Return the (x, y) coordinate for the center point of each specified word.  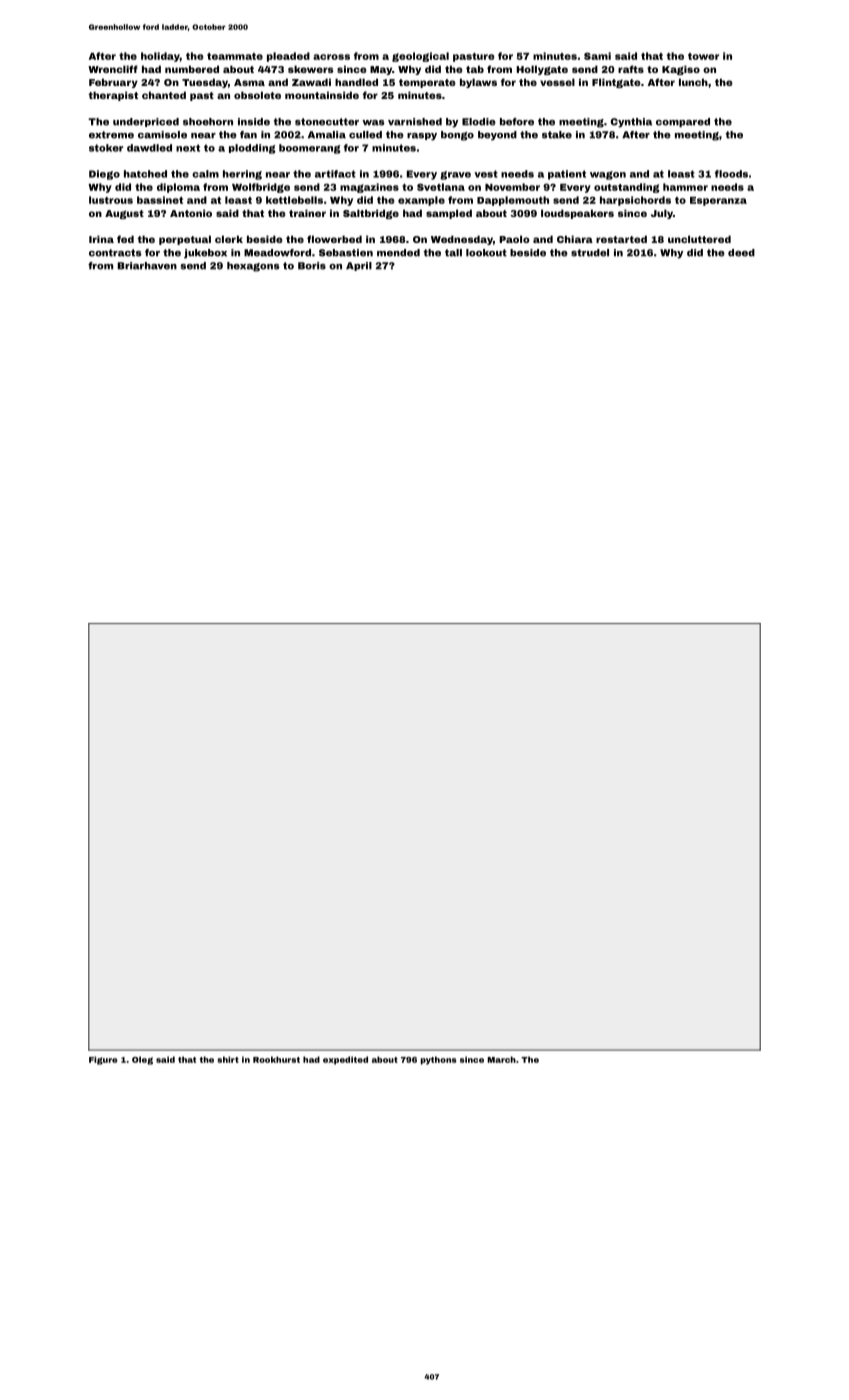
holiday (160, 57)
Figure (103, 1060)
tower (703, 56)
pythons (439, 1060)
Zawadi (311, 82)
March (501, 1059)
